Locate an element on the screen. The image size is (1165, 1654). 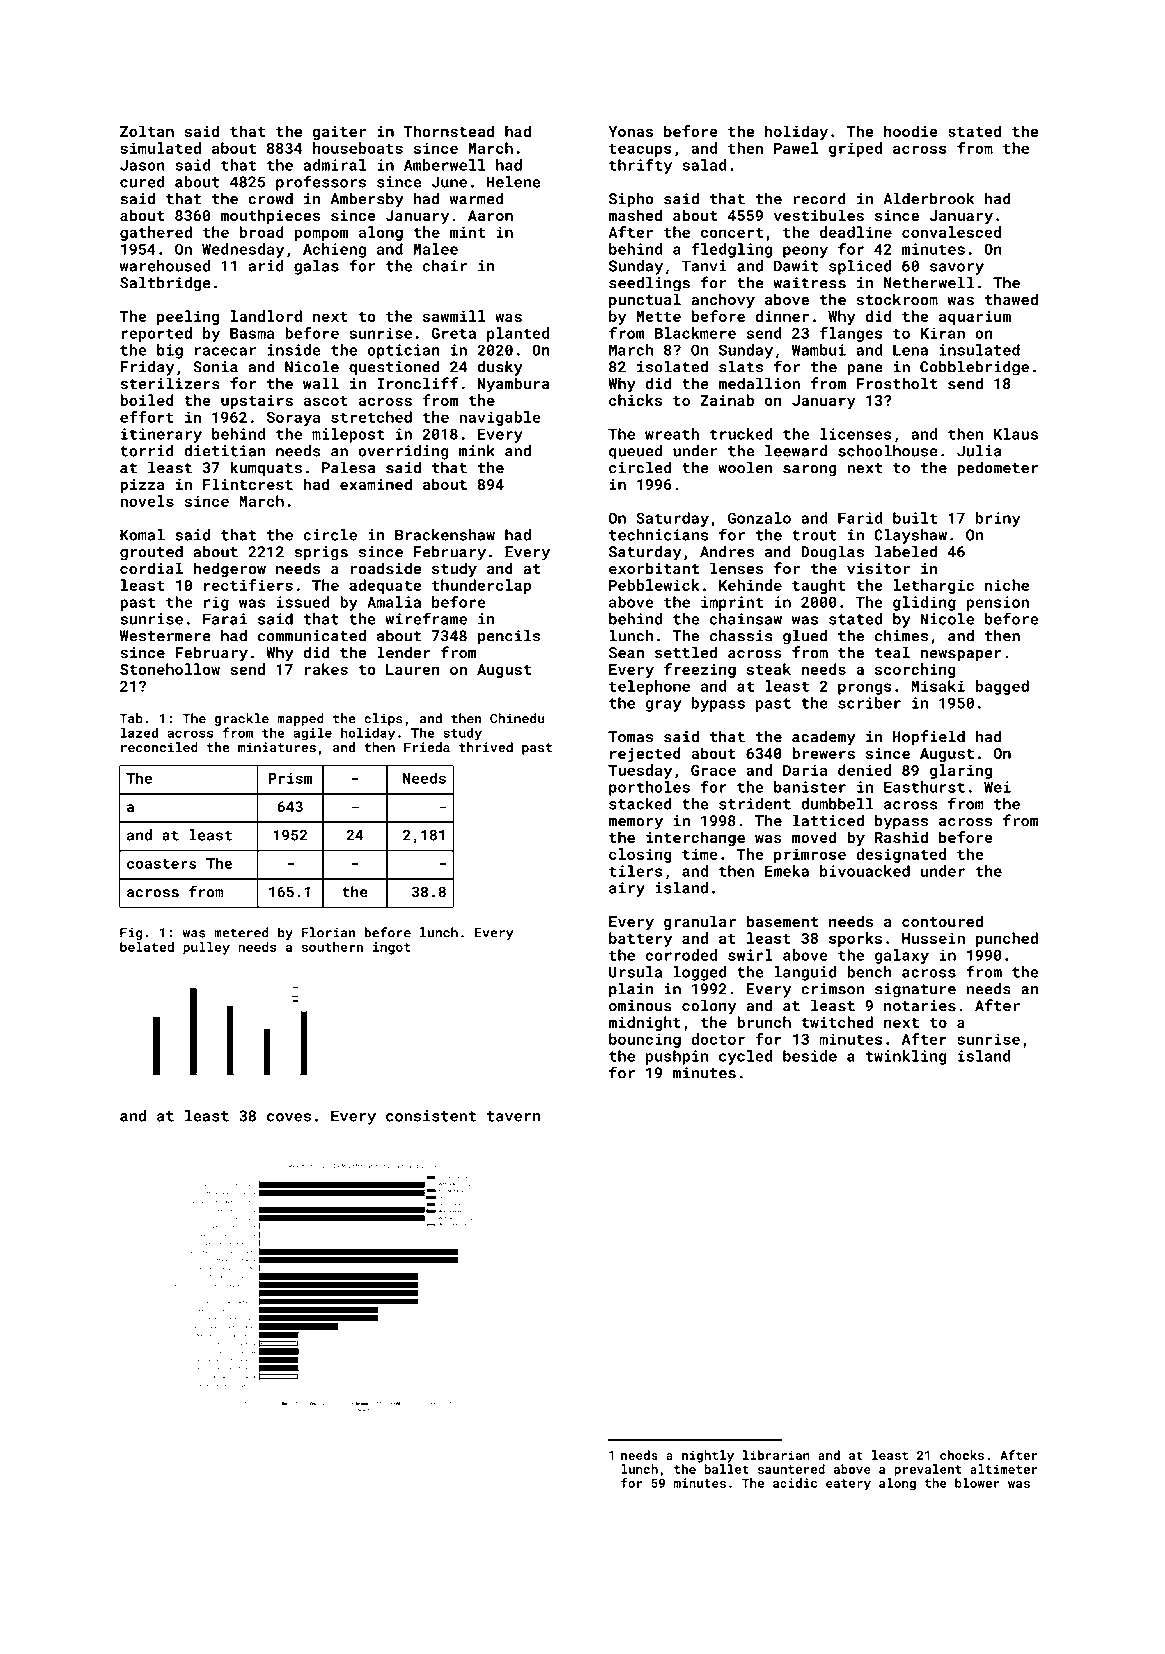
ominous is located at coordinates (640, 1005).
